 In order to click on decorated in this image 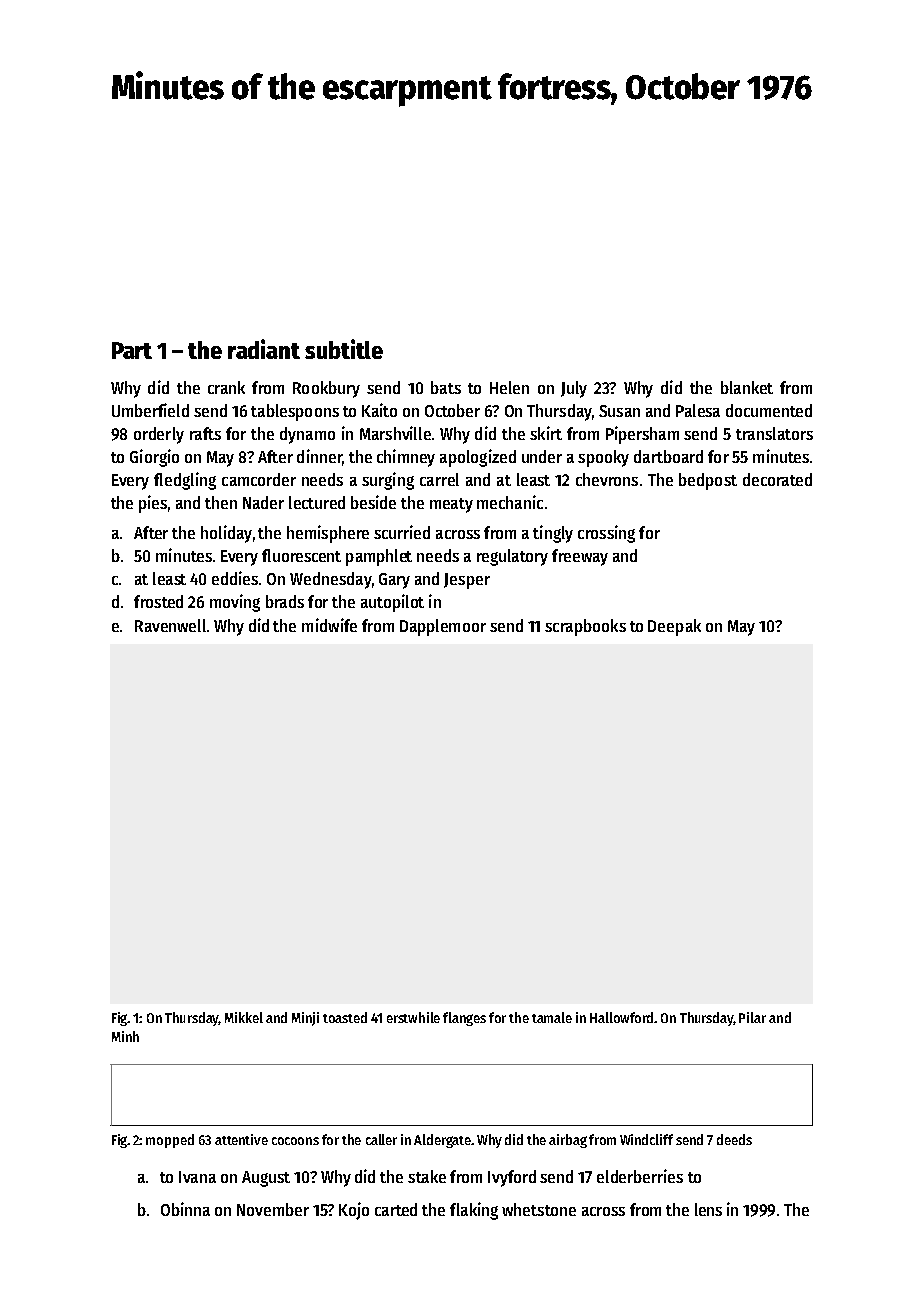, I will do `click(777, 479)`.
